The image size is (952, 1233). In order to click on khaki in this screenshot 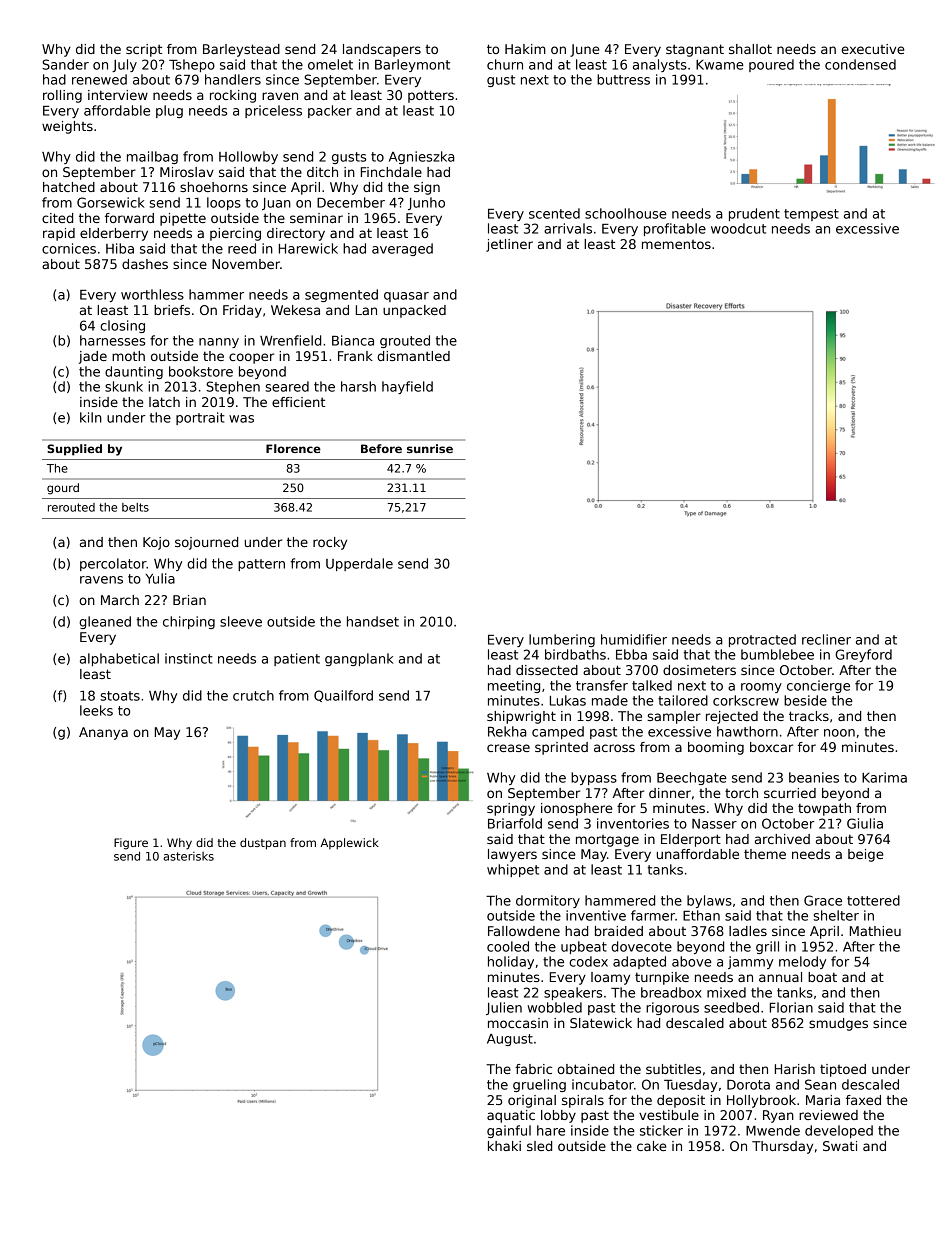, I will do `click(504, 1146)`.
